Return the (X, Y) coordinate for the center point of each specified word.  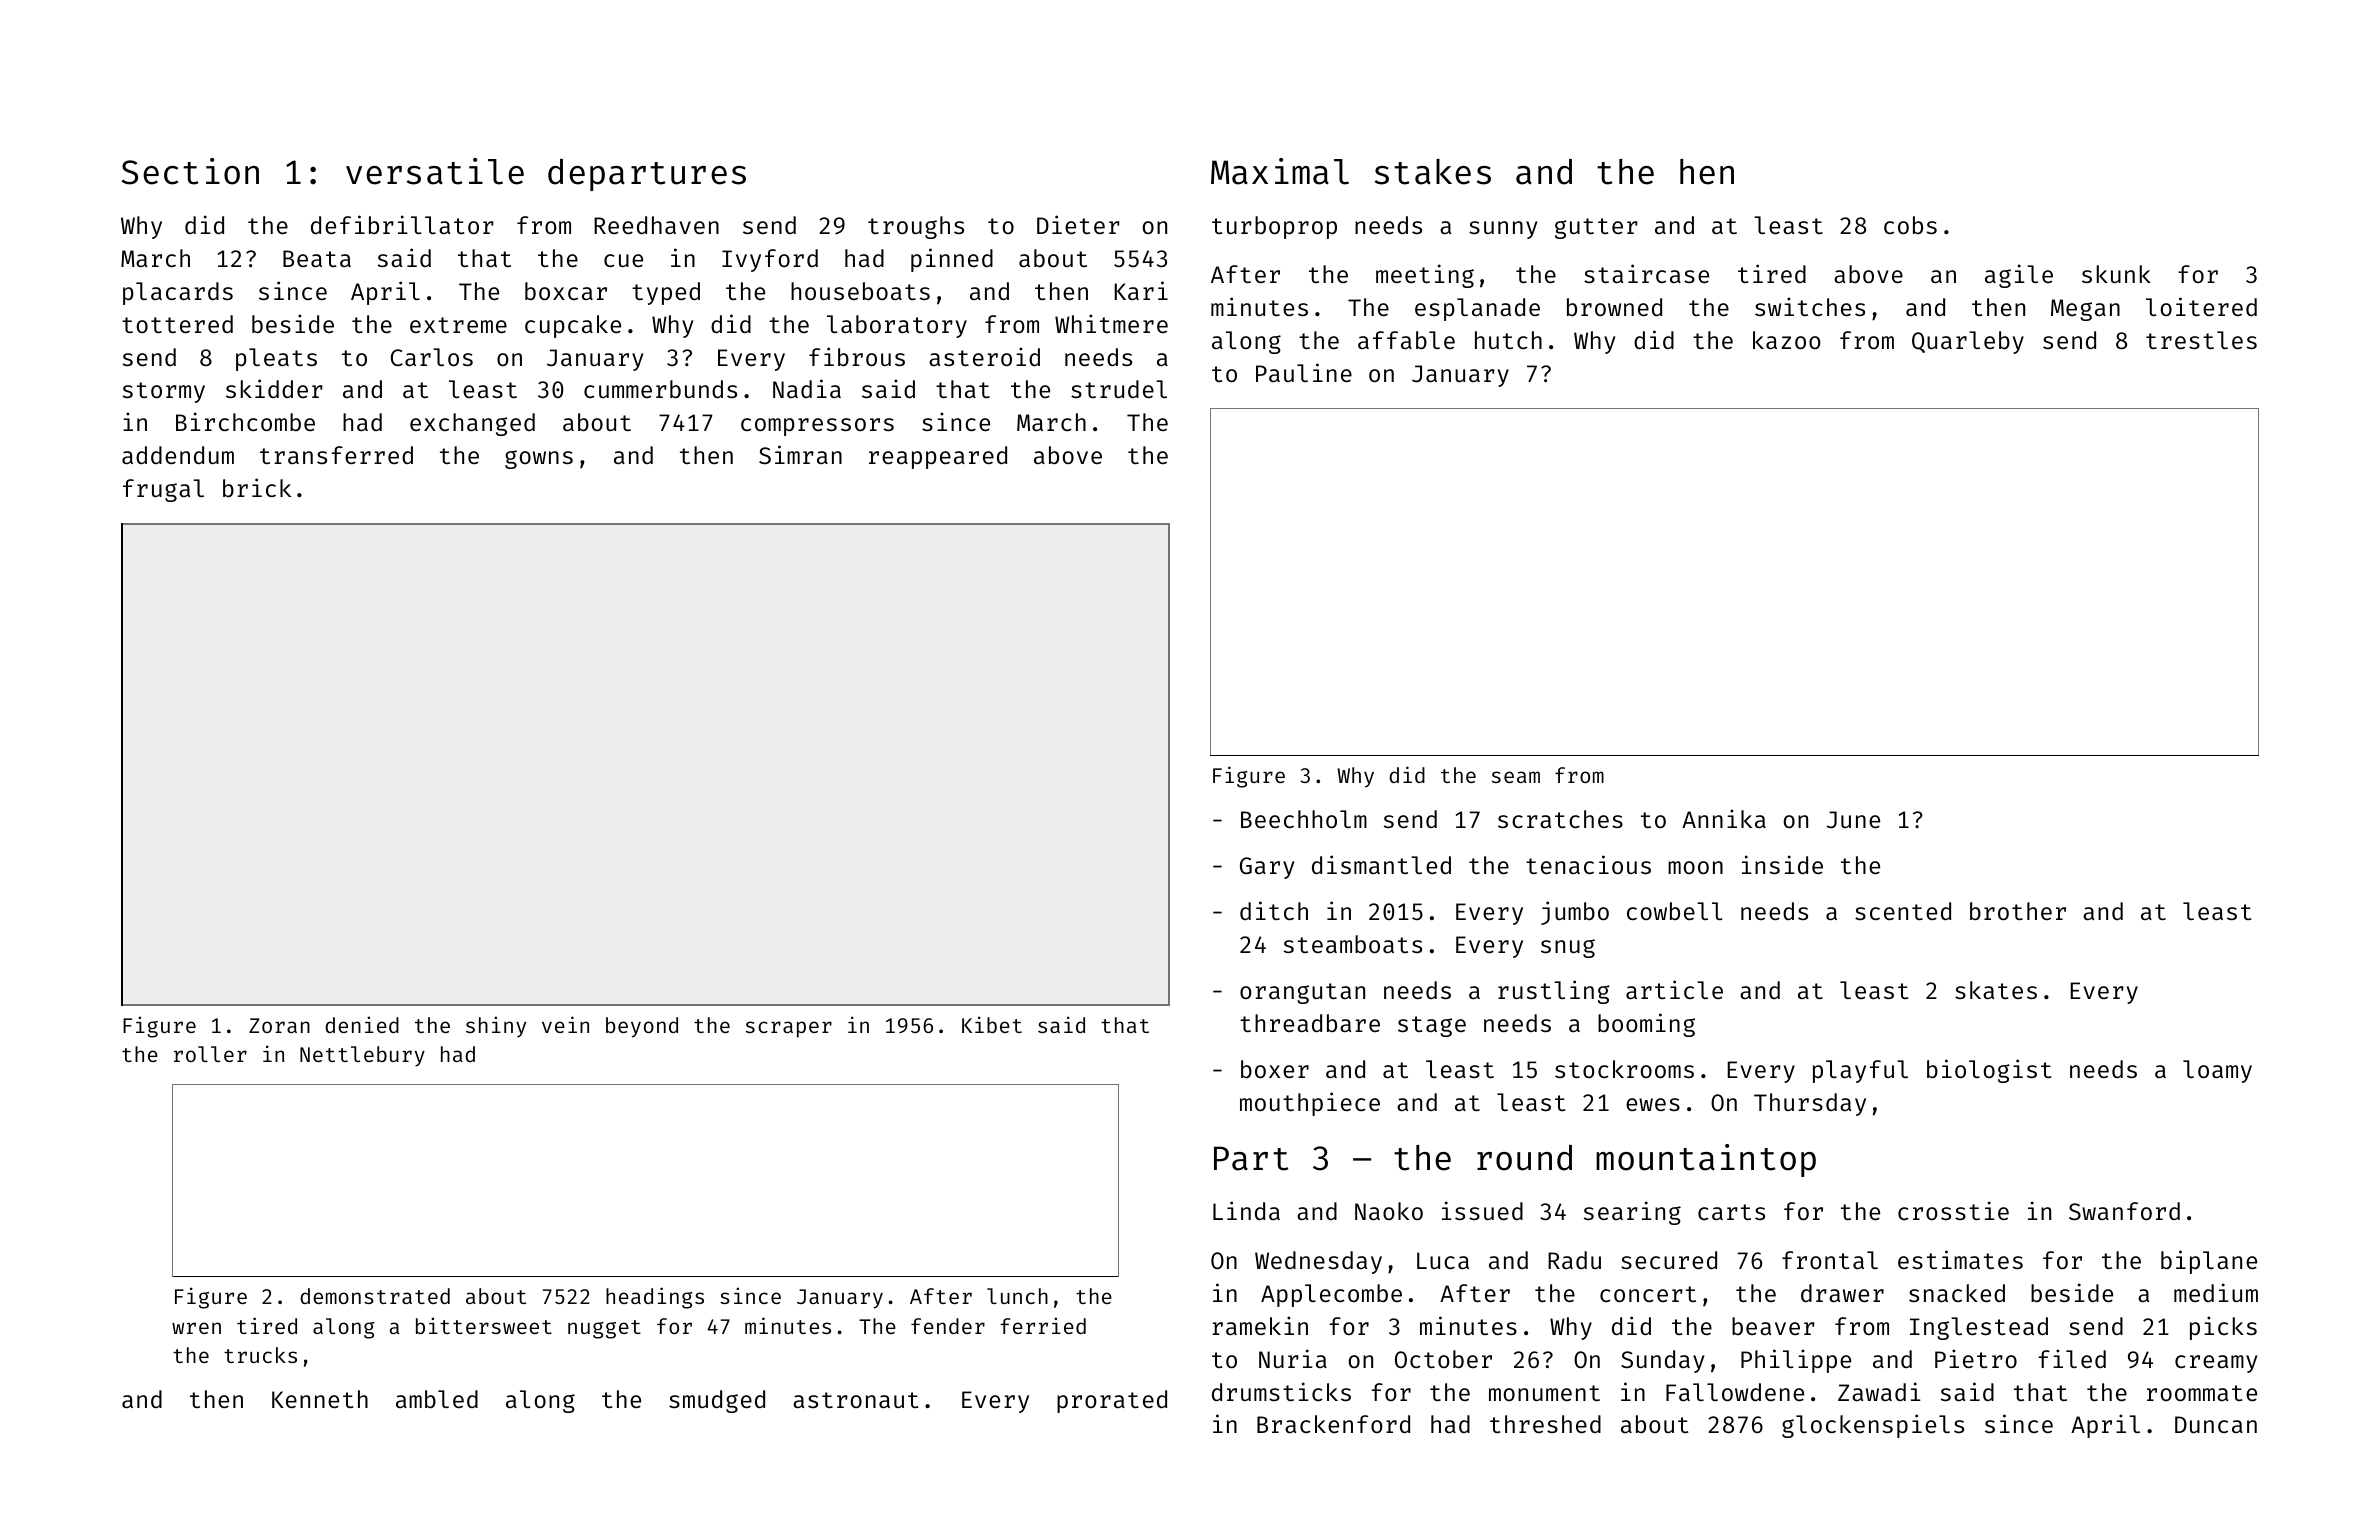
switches (1810, 306)
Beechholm (1304, 819)
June (1853, 819)
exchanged (472, 424)
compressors (817, 427)
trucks (260, 1355)
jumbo (1575, 913)
